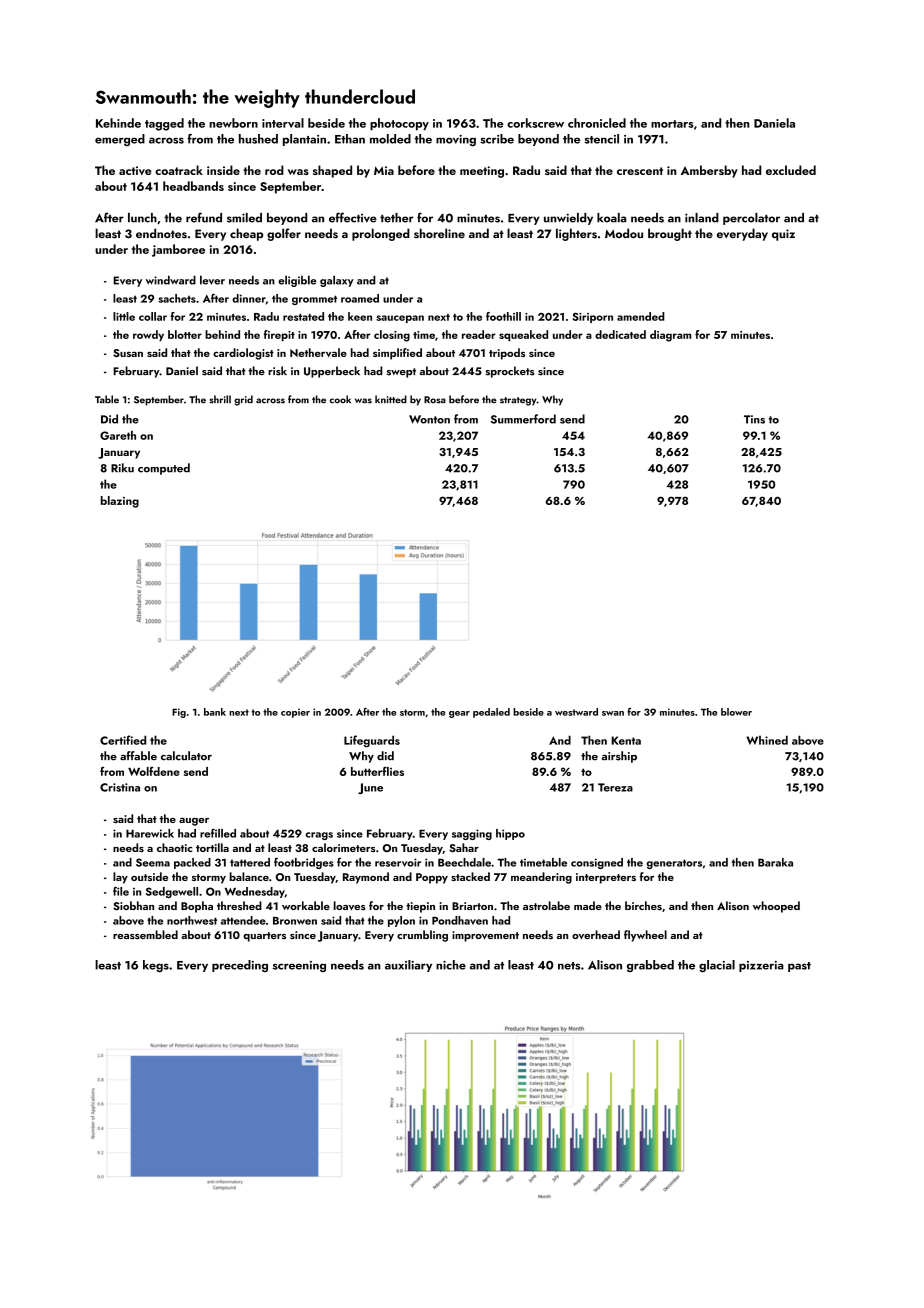 This image has width=924, height=1308. I want to click on diagram, so click(670, 336).
